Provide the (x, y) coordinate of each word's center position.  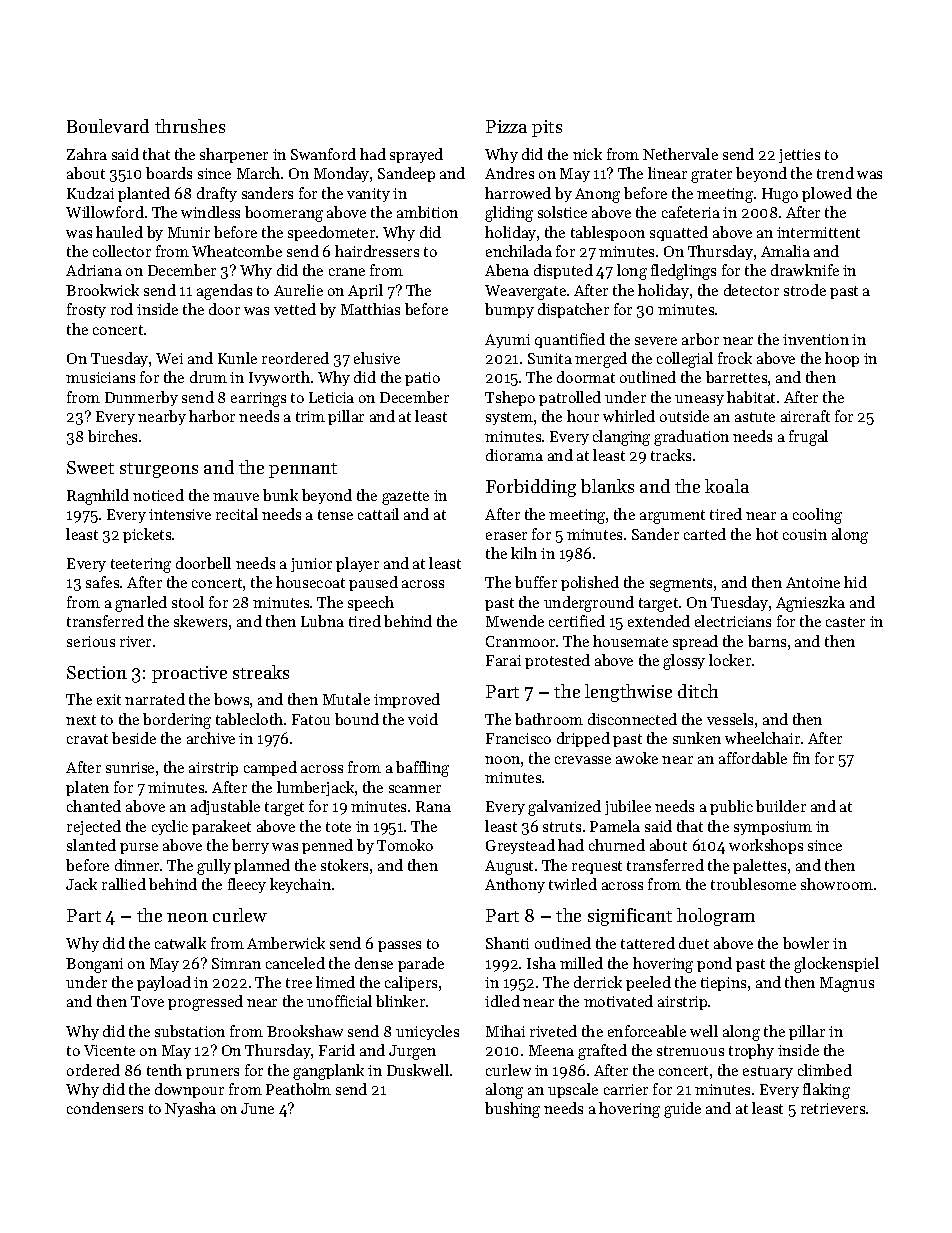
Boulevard (108, 126)
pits (547, 128)
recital (237, 514)
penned (327, 846)
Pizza (506, 126)
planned (262, 866)
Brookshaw (305, 1031)
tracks (671, 455)
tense (335, 515)
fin (801, 758)
